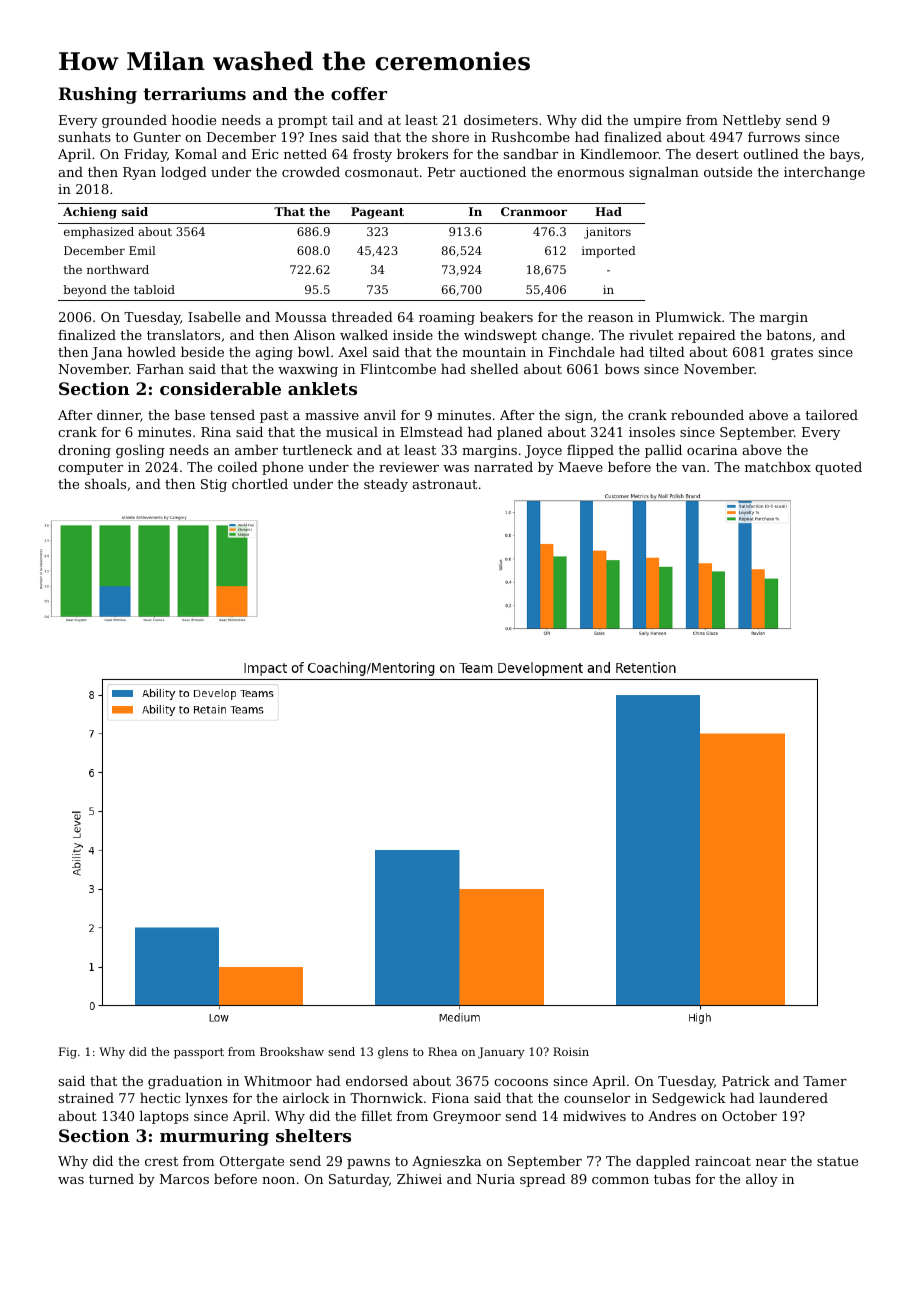  What do you see at coordinates (98, 95) in the page?
I see `Rushing` at bounding box center [98, 95].
